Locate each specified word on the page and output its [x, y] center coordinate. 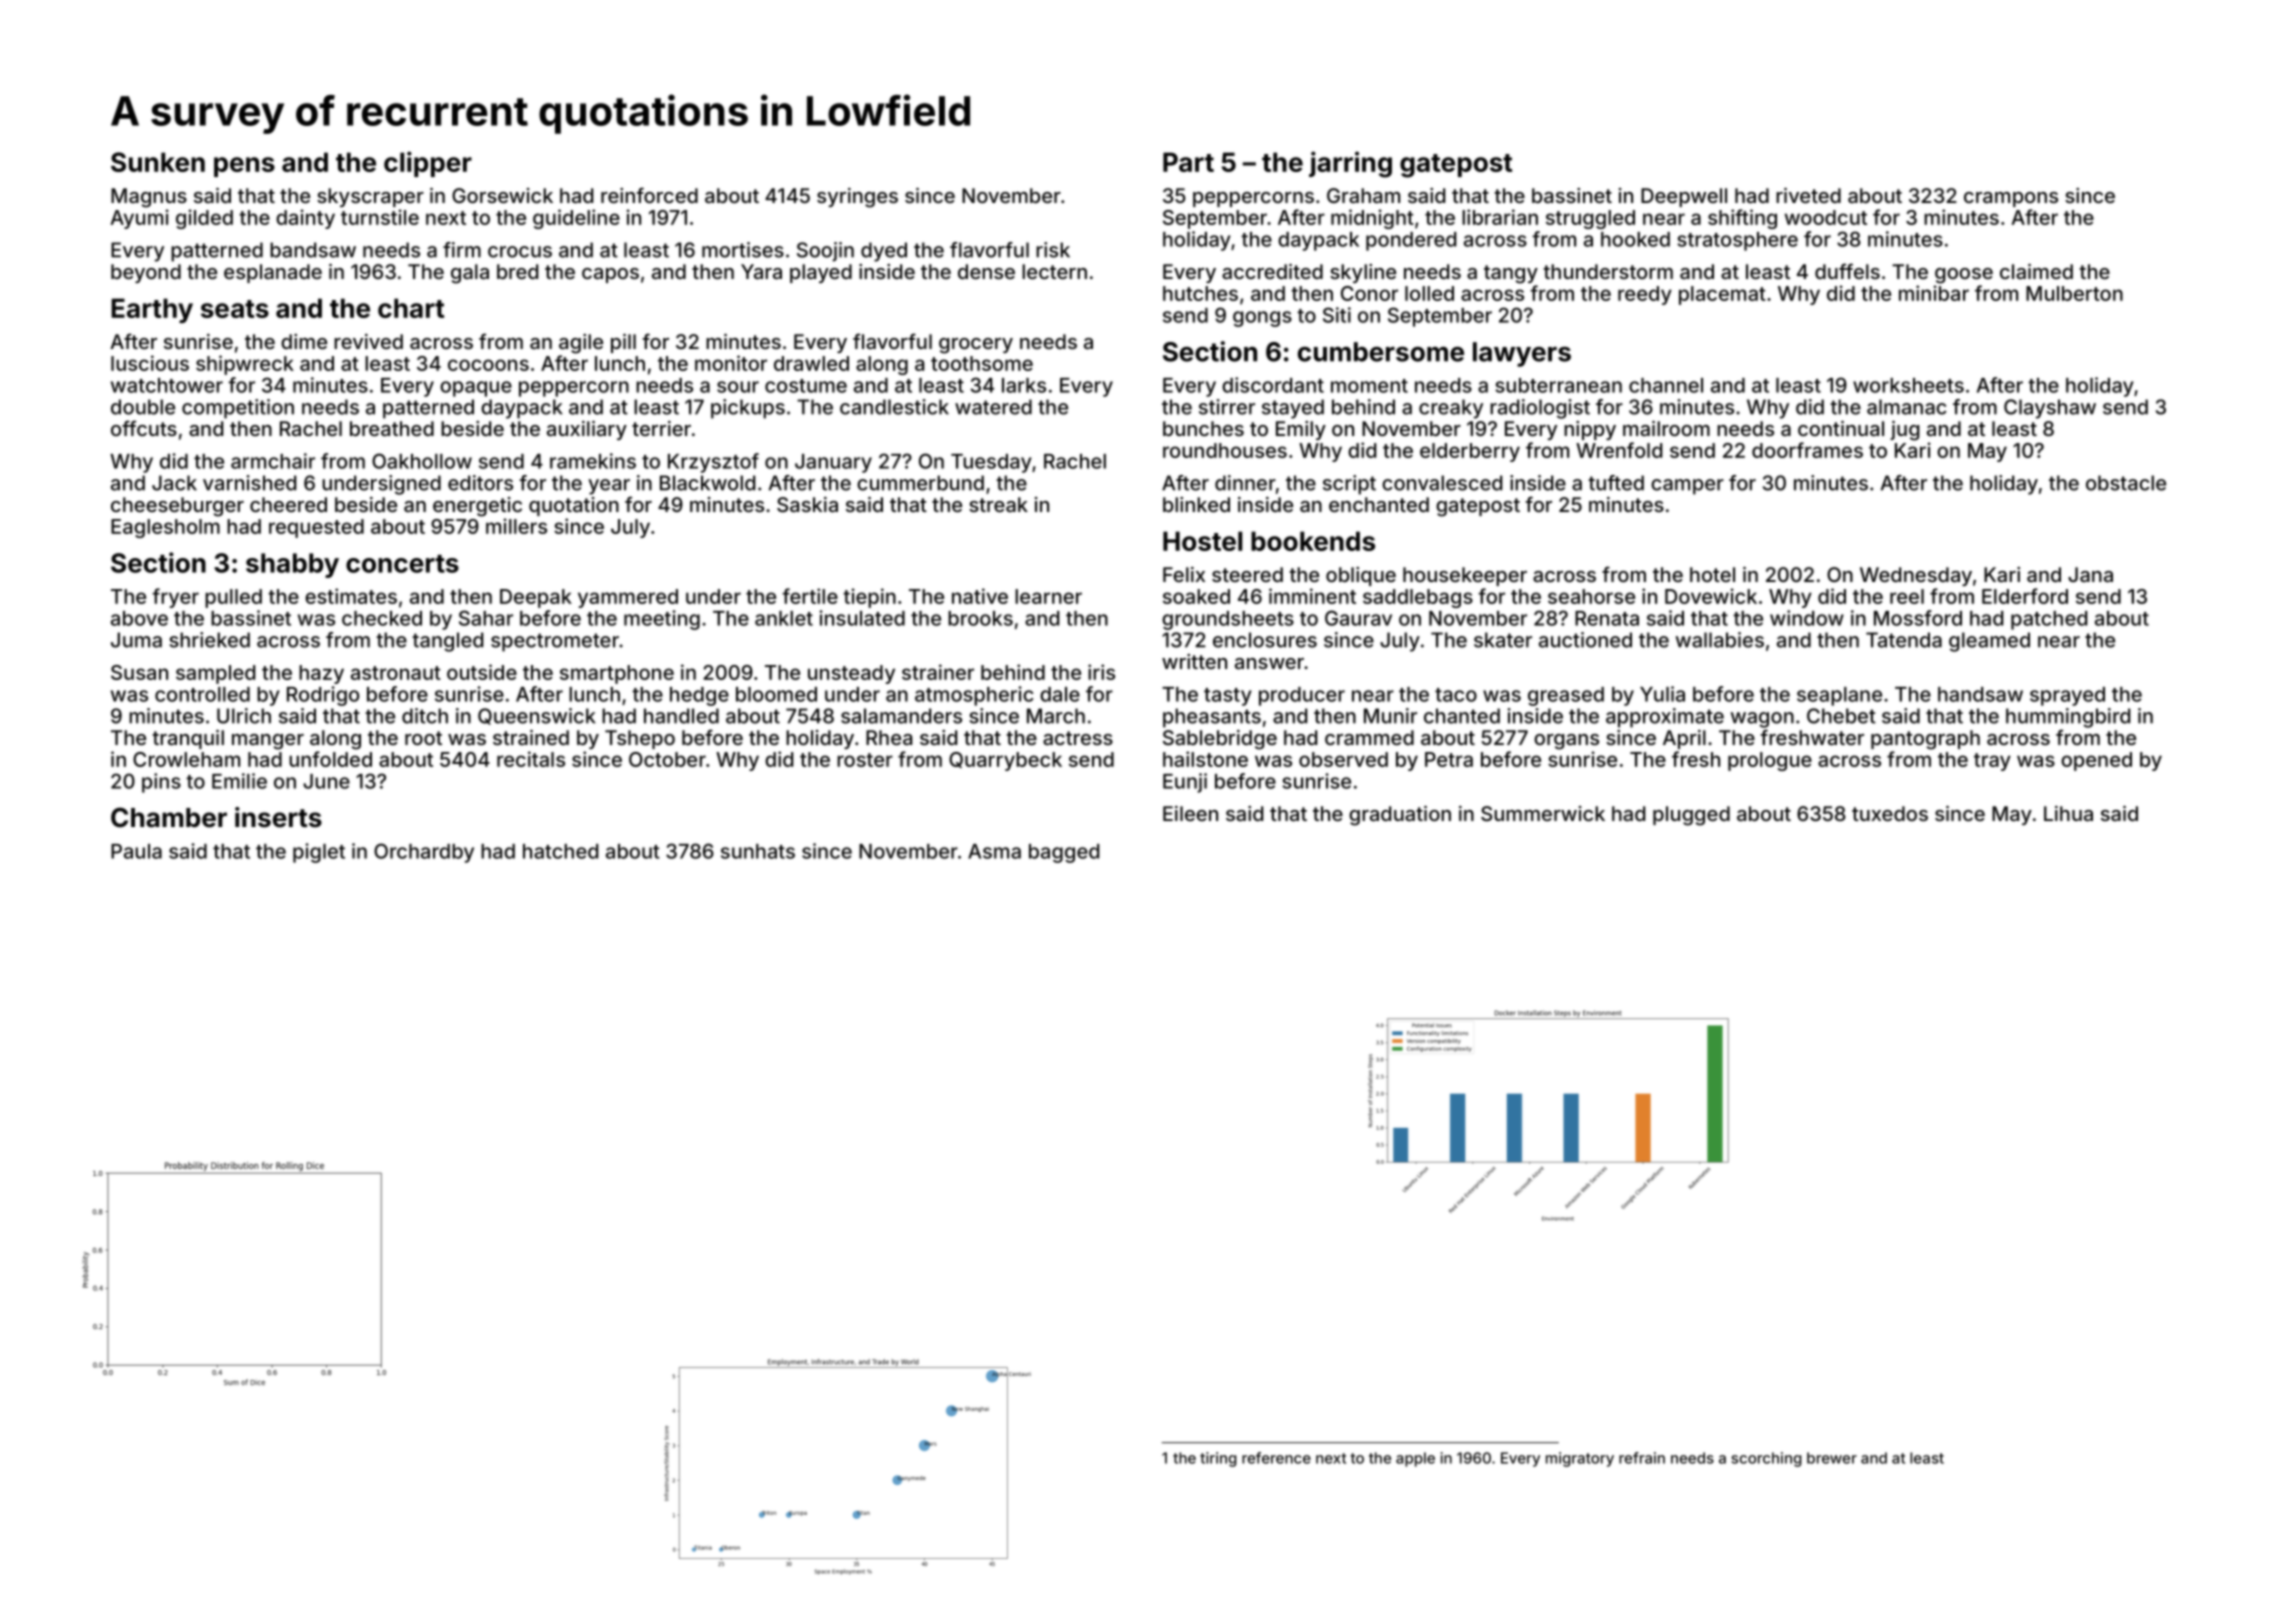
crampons [2011, 199]
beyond [146, 273]
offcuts [144, 428]
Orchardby [424, 853]
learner [1048, 596]
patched [2049, 620]
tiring [1218, 1459]
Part [1188, 162]
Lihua [2068, 813]
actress [1078, 738]
